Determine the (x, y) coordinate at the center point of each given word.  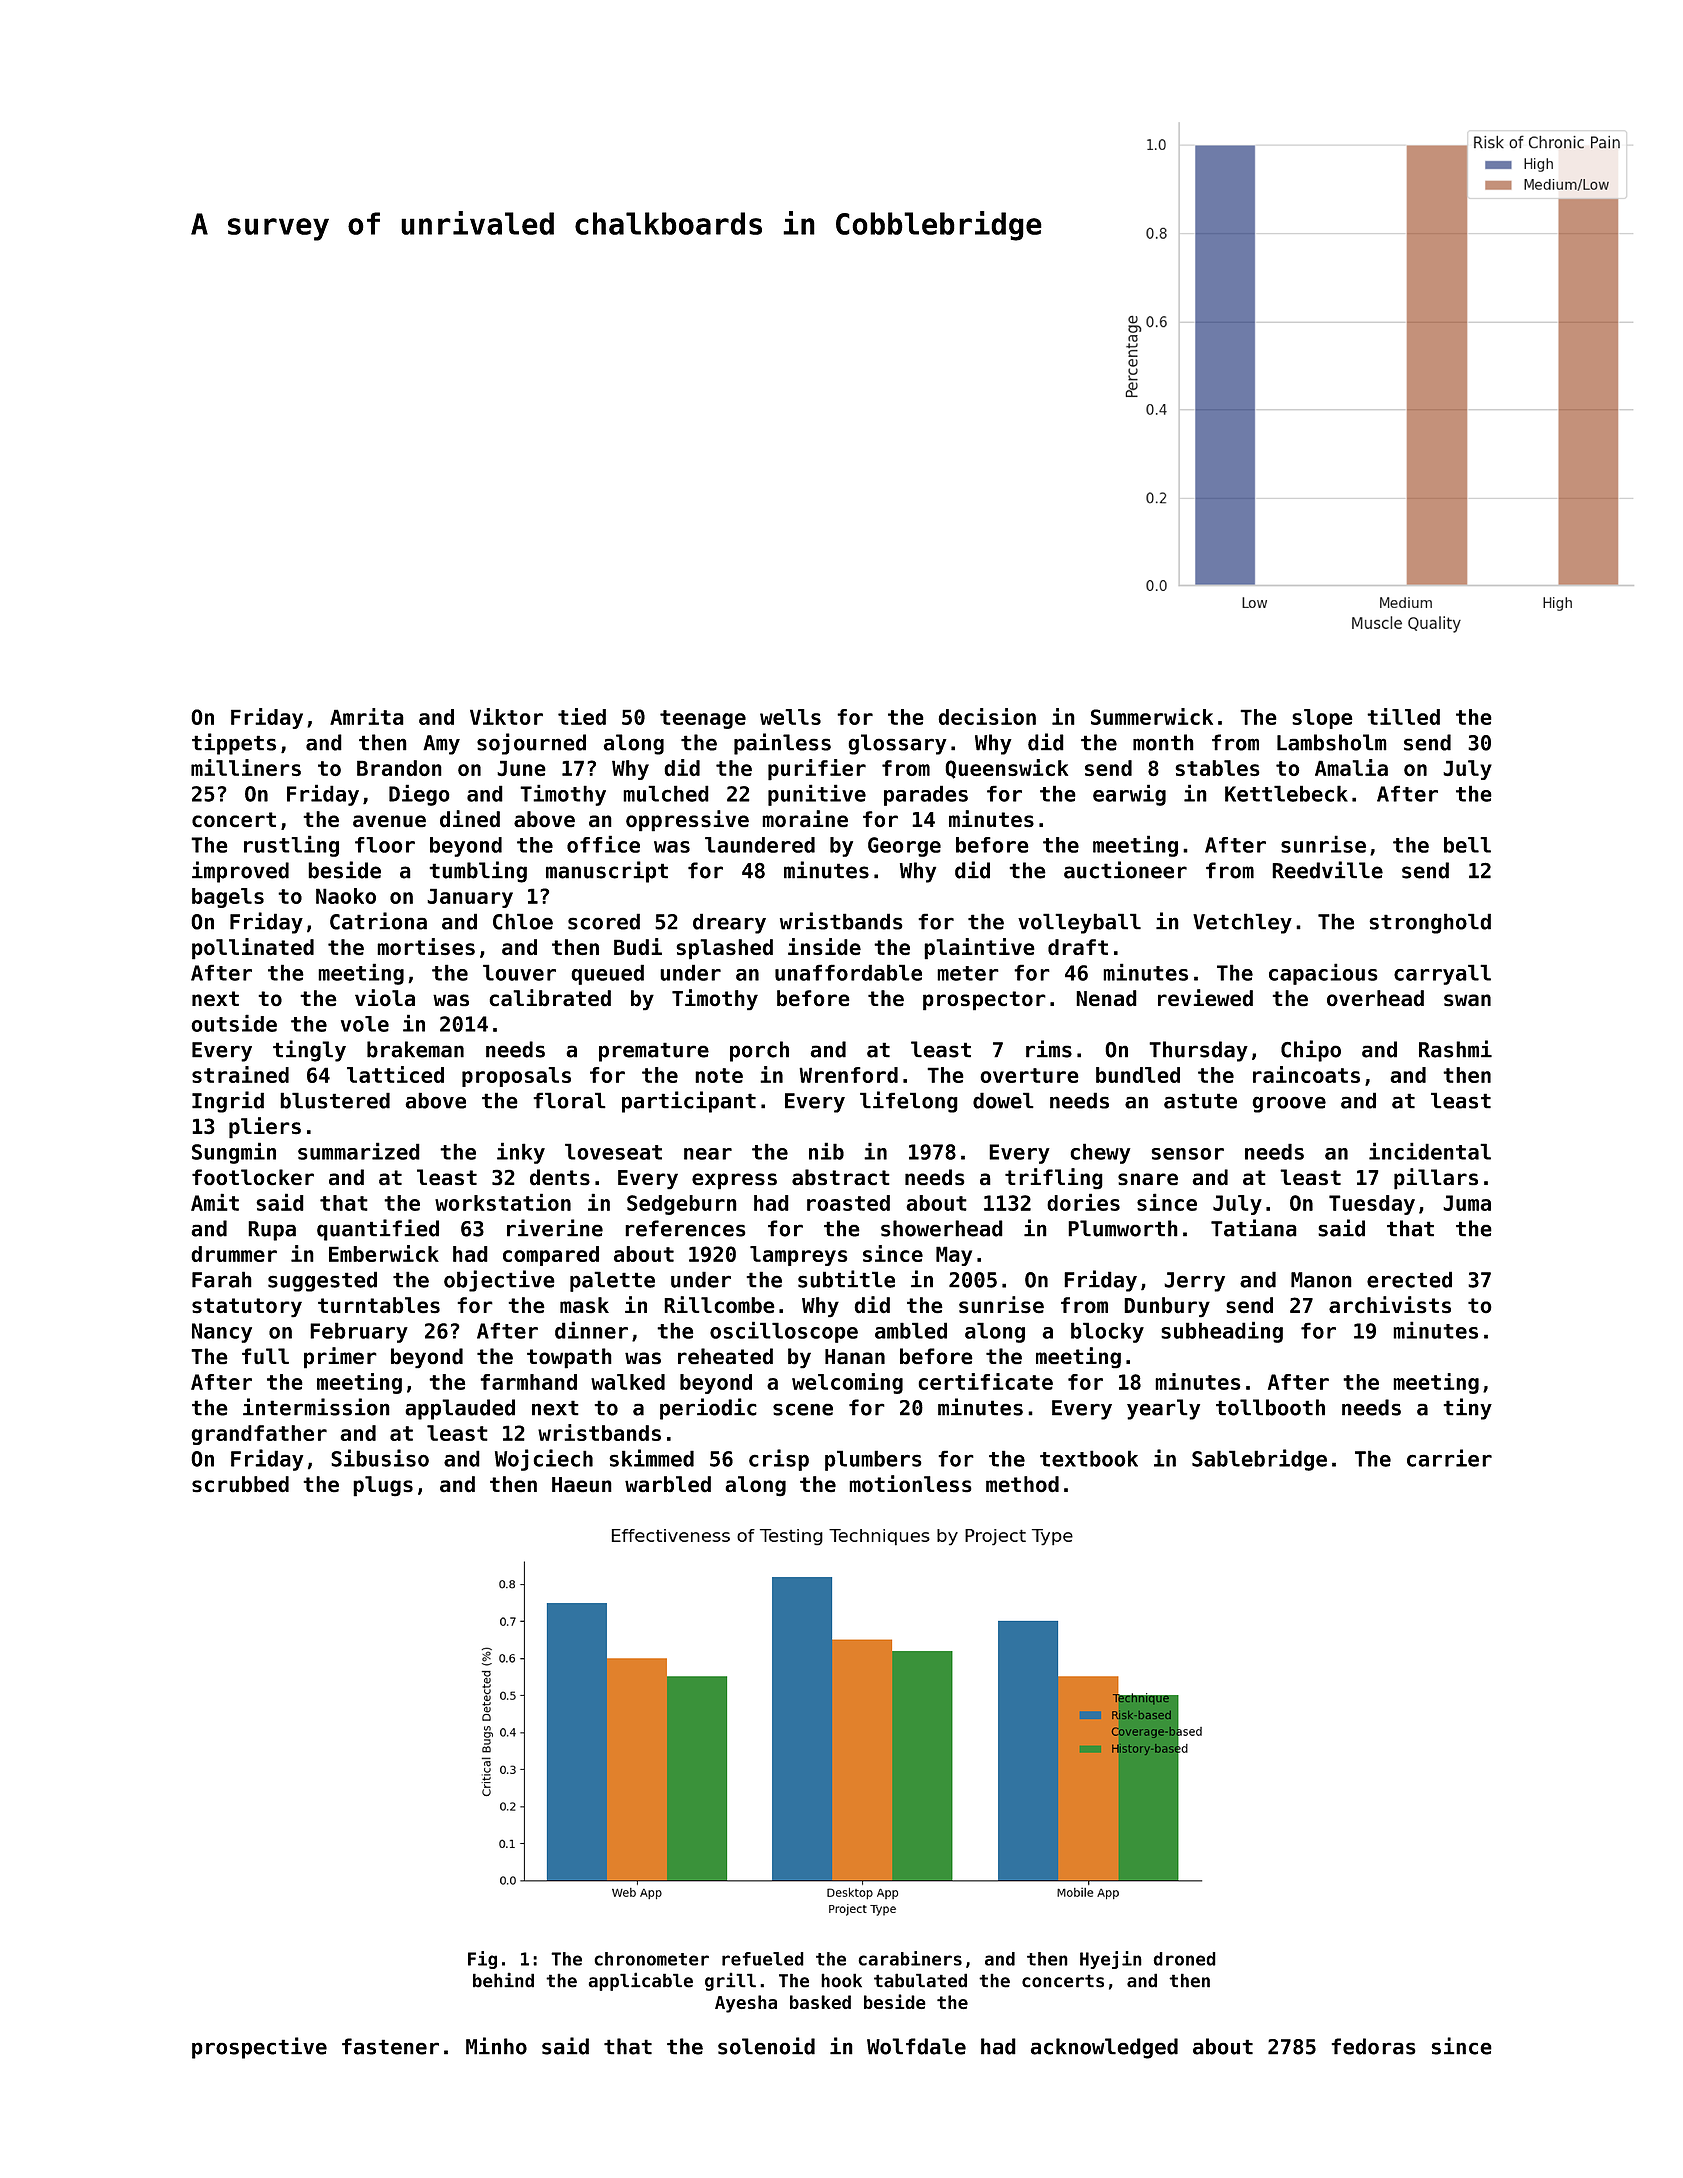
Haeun (582, 1485)
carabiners (910, 1958)
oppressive (687, 821)
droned (1184, 1959)
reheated (725, 1356)
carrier (1449, 1458)
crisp (779, 1460)
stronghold (1430, 923)
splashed (724, 949)
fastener (390, 2046)
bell (1467, 845)
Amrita (367, 716)
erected (1409, 1279)
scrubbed (240, 1484)
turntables (379, 1305)
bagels (228, 898)
